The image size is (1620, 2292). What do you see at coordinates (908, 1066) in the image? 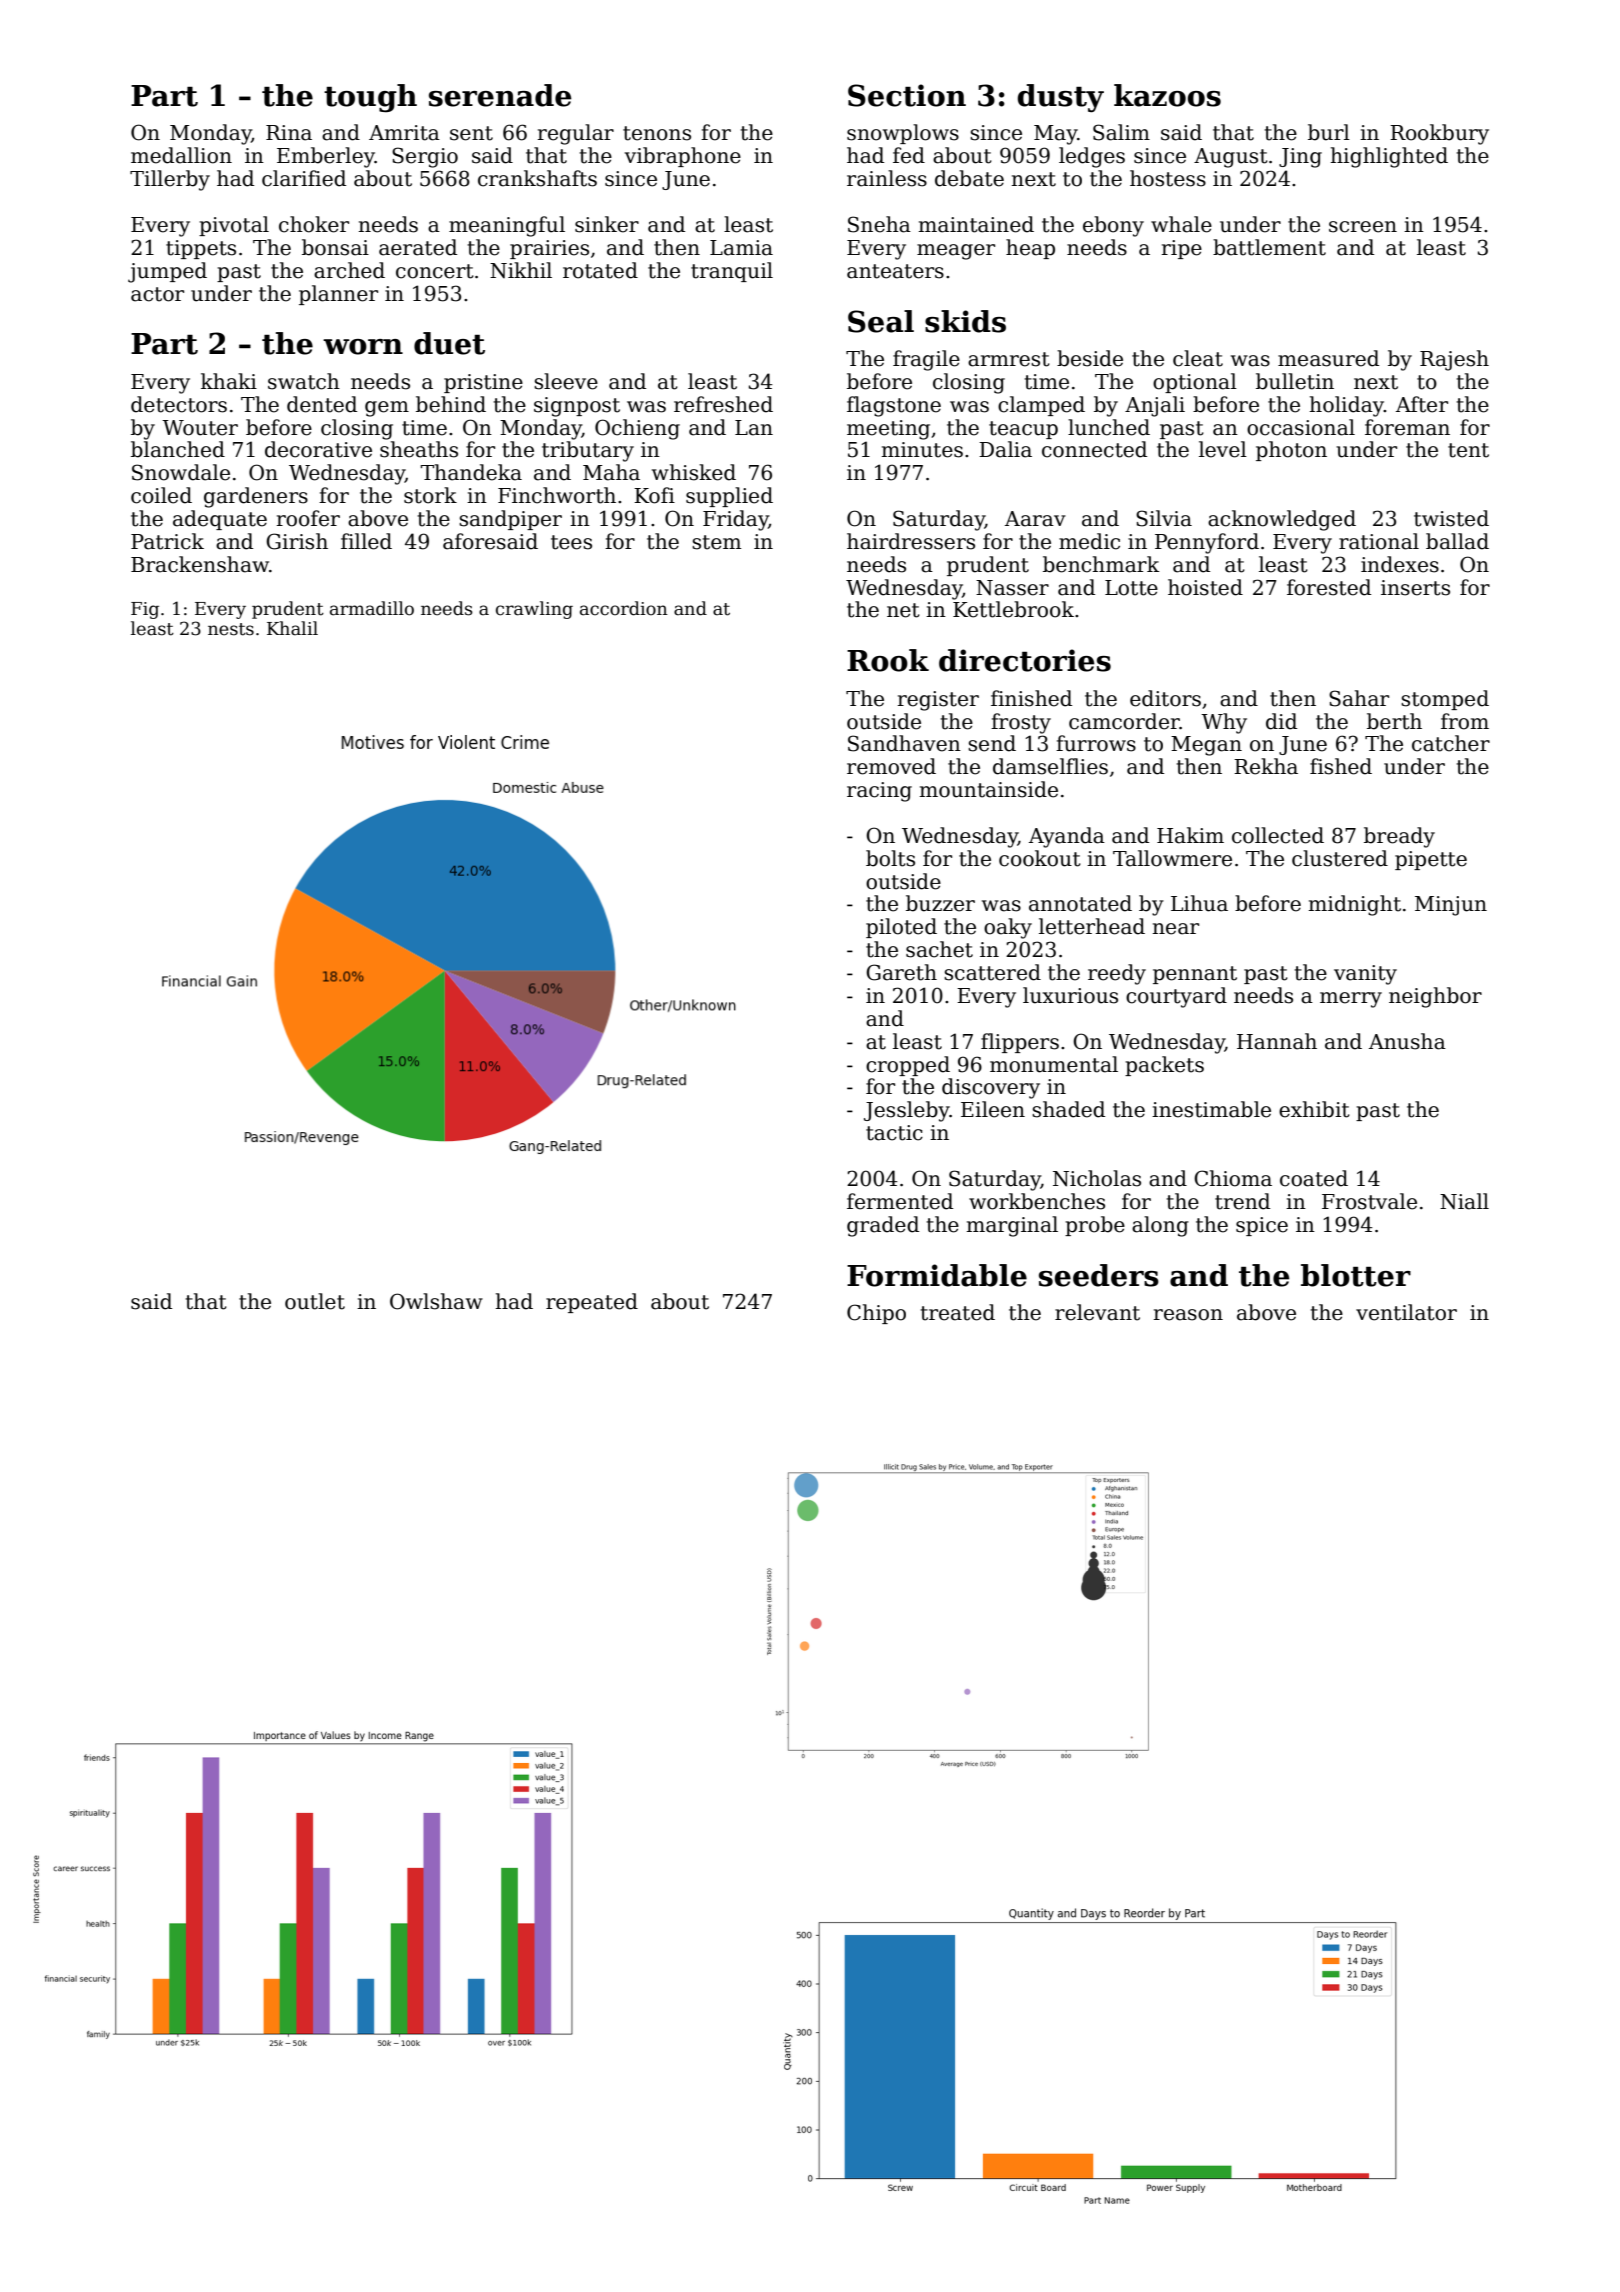
I see `cropped` at bounding box center [908, 1066].
